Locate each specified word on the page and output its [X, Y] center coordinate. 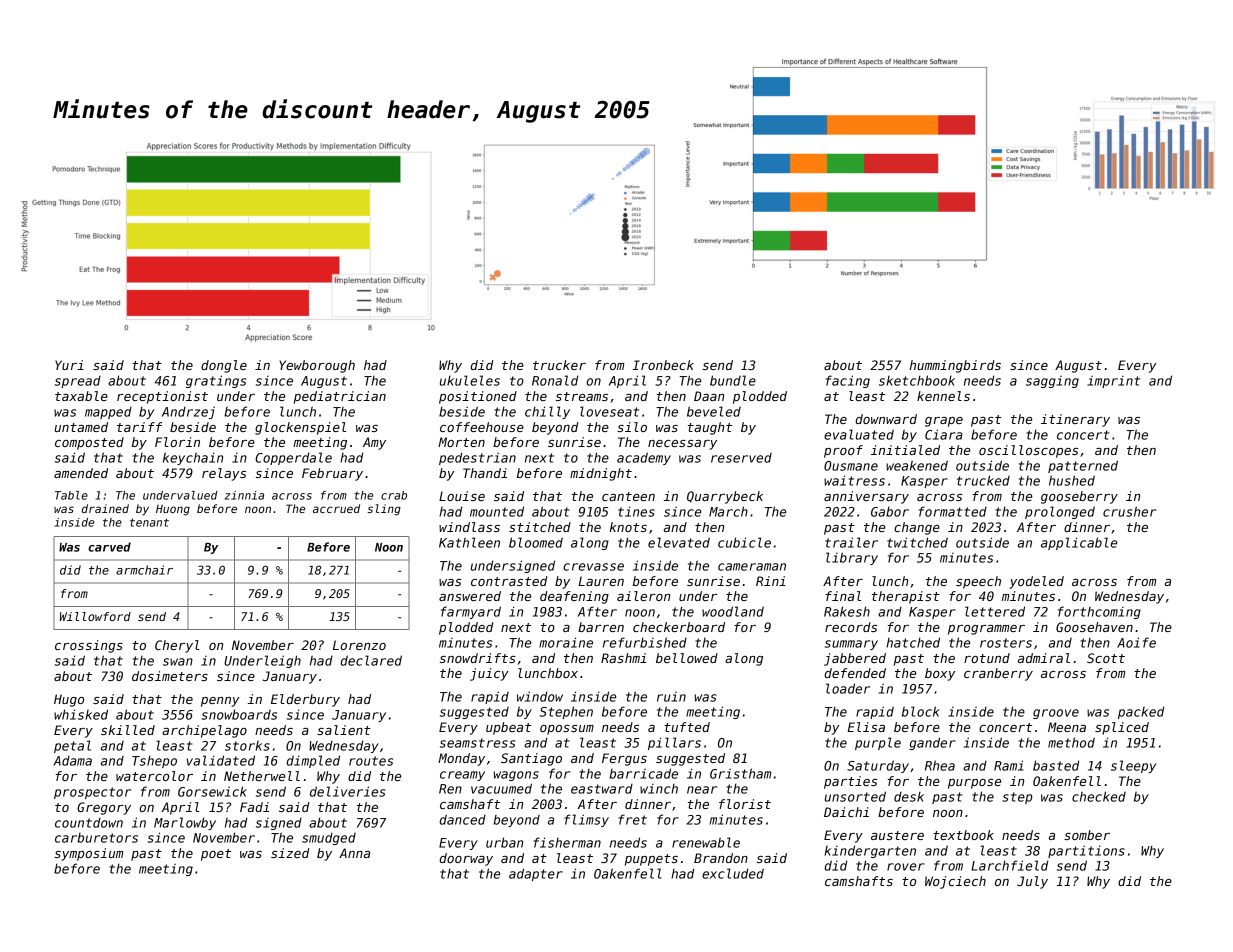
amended [81, 473]
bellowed [687, 658]
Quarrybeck [725, 497]
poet [216, 855]
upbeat [508, 728]
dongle [224, 366]
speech [978, 582]
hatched [913, 642]
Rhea [940, 765]
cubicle [744, 542]
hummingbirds [955, 366]
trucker [559, 365]
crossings [89, 646]
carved [109, 547]
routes [371, 761]
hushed [1072, 480]
